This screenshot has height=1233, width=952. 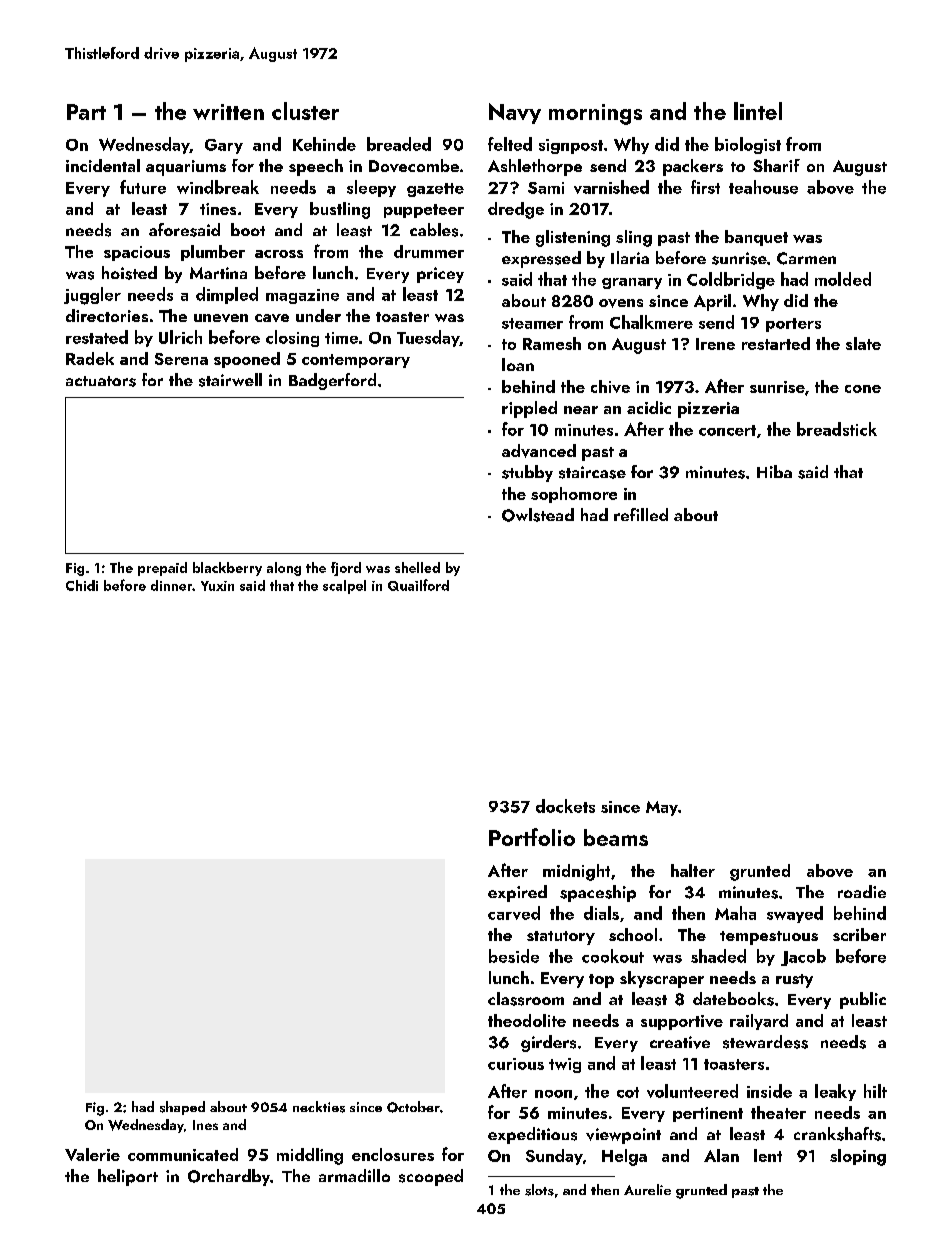 What do you see at coordinates (715, 344) in the screenshot?
I see `Irene` at bounding box center [715, 344].
